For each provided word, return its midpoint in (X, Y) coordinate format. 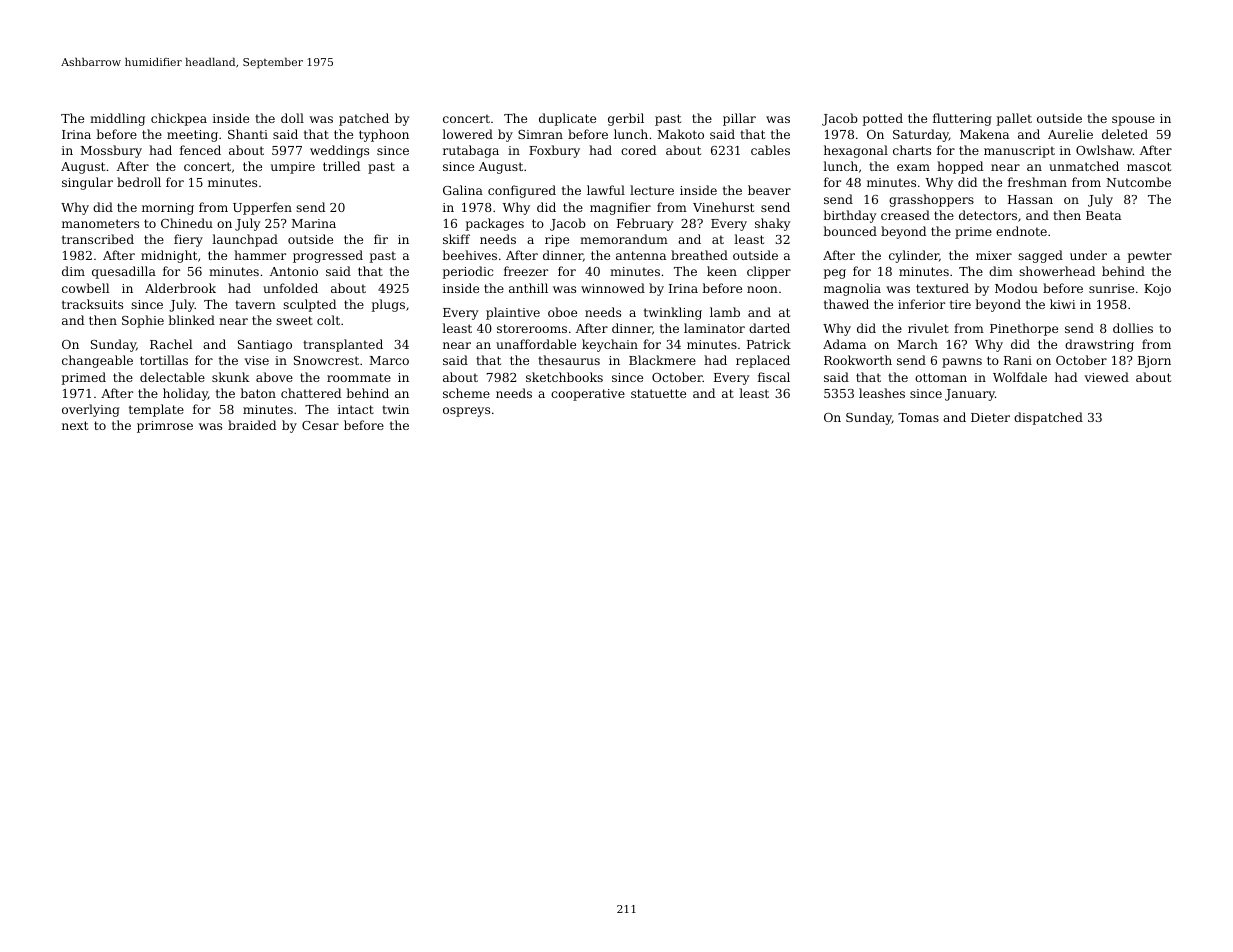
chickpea (179, 119)
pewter (1150, 257)
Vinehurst (723, 207)
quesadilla (124, 272)
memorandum (624, 239)
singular (87, 183)
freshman (1037, 182)
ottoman (941, 377)
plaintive (513, 313)
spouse (1133, 121)
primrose (165, 427)
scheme (466, 393)
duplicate (567, 119)
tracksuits (92, 304)
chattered (311, 393)
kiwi (1063, 304)
